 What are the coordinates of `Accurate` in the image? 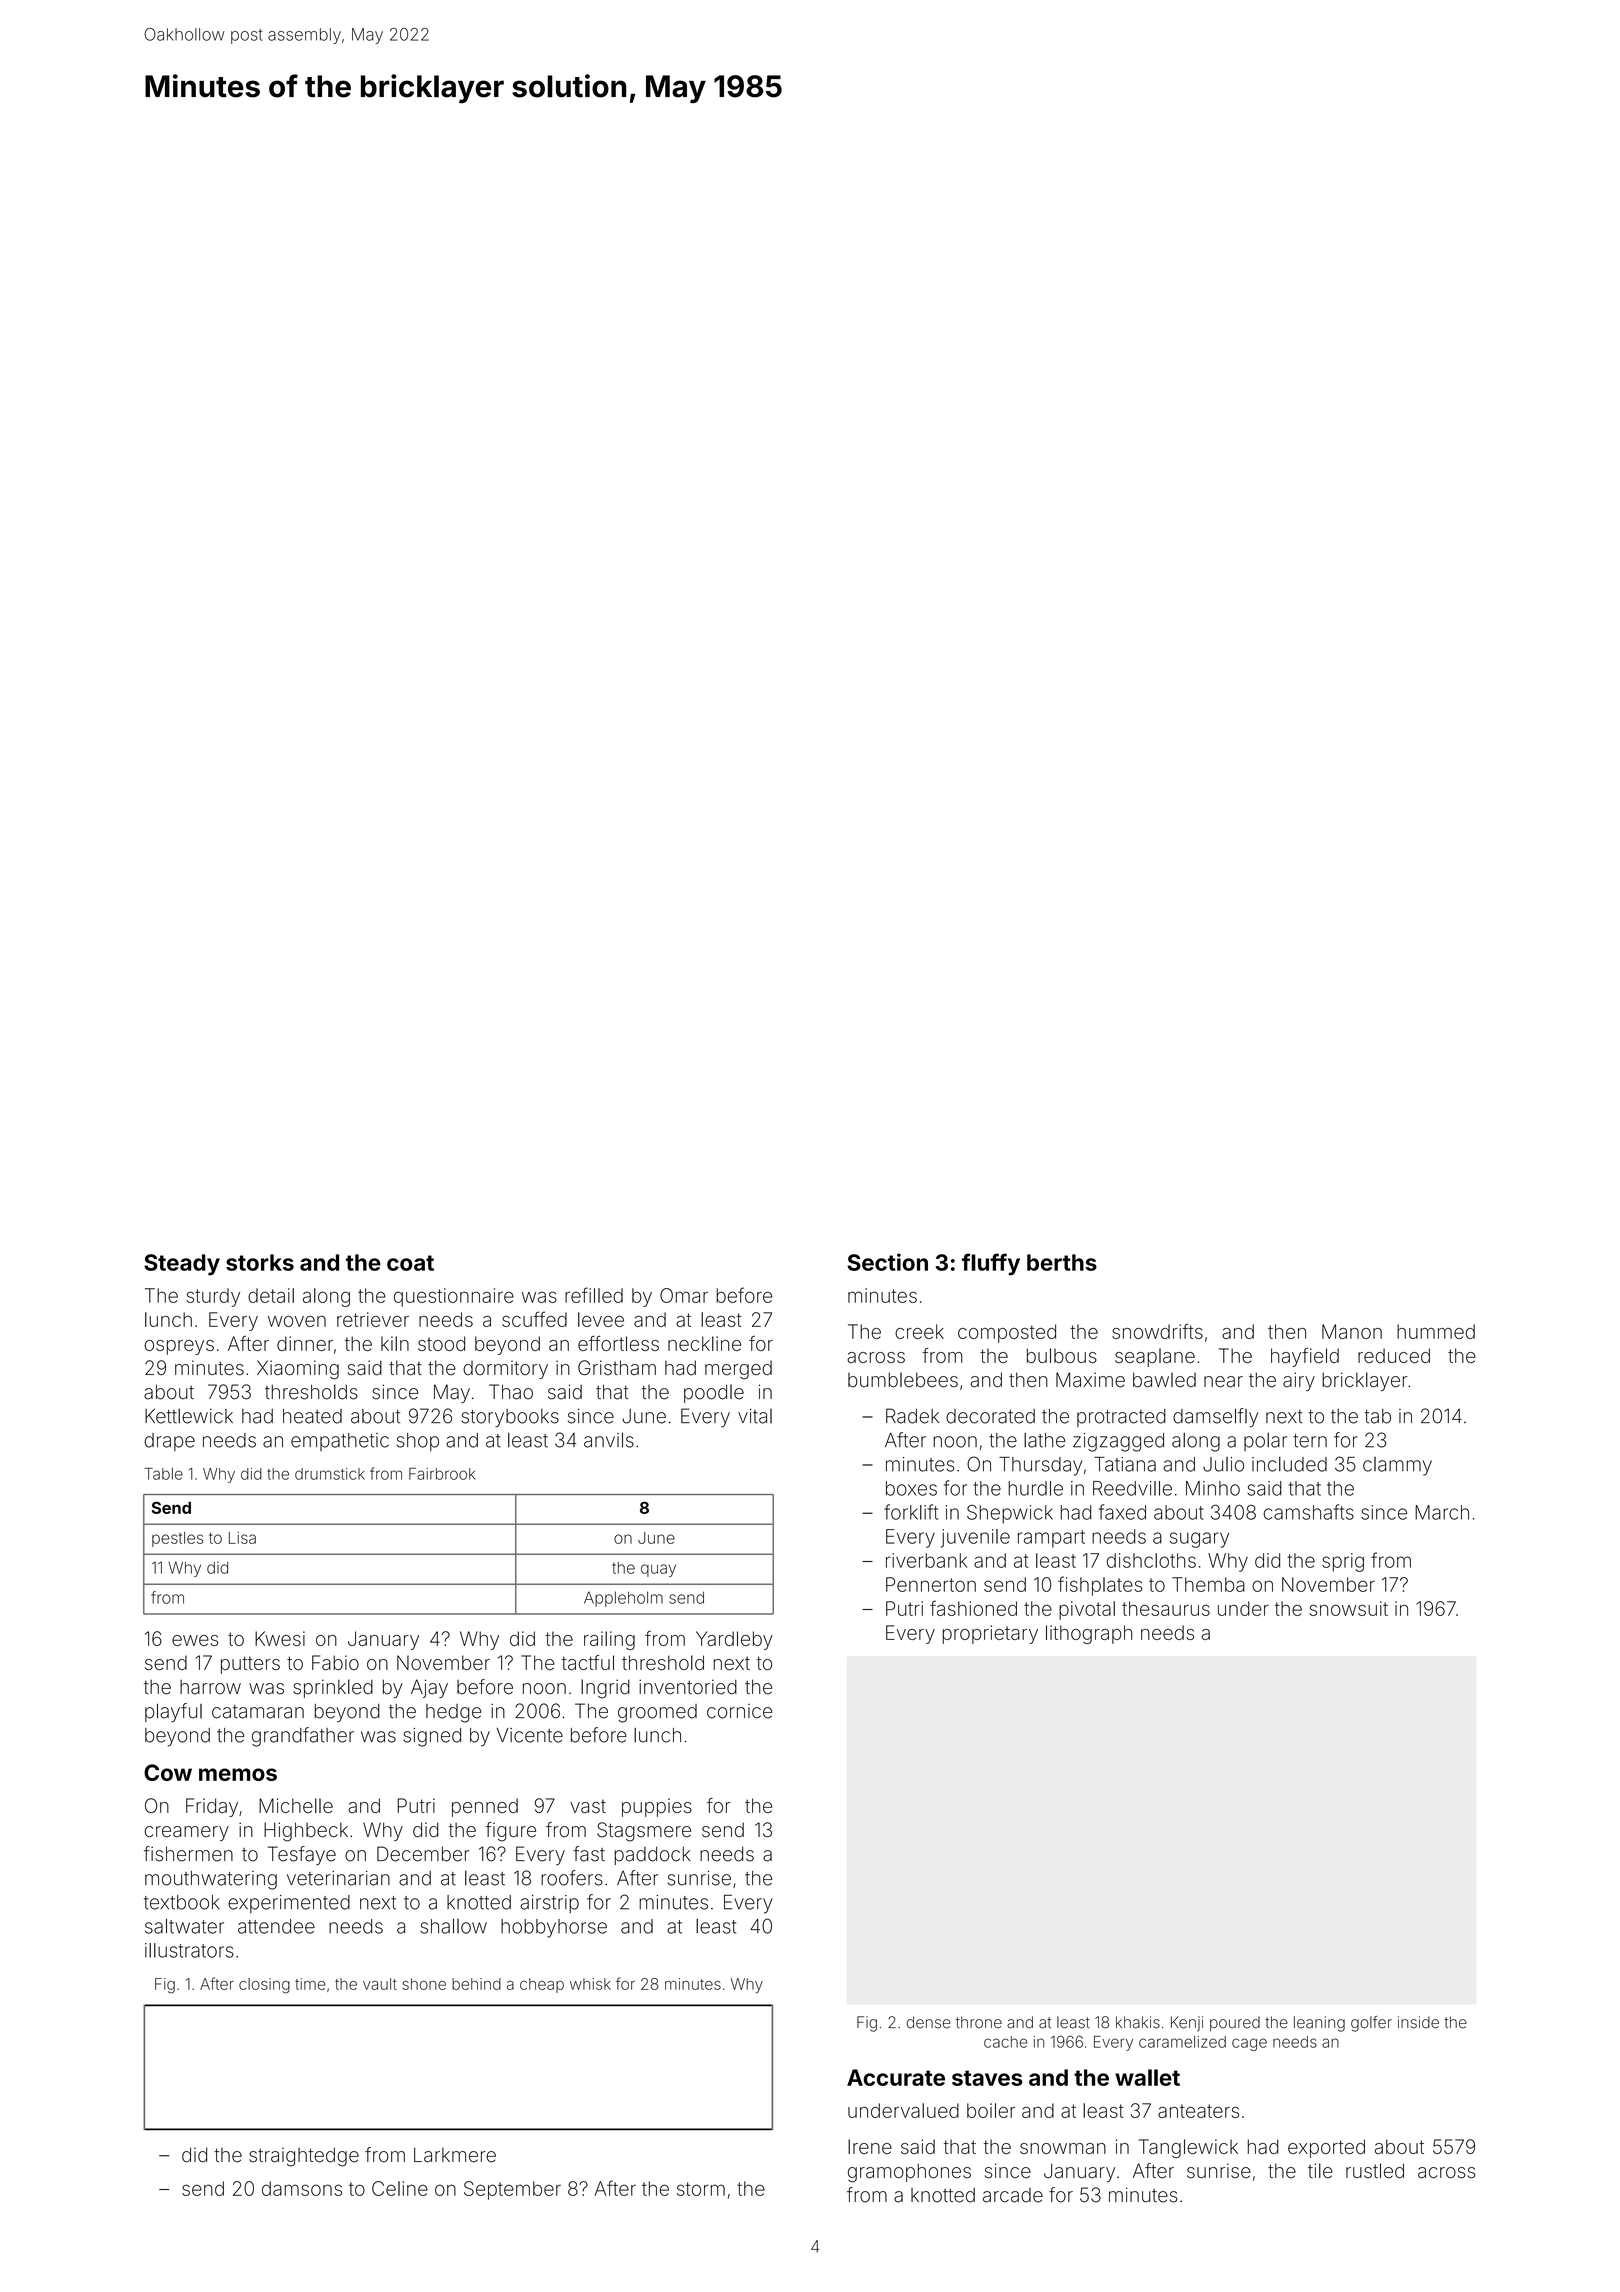 It's located at (896, 2077).
